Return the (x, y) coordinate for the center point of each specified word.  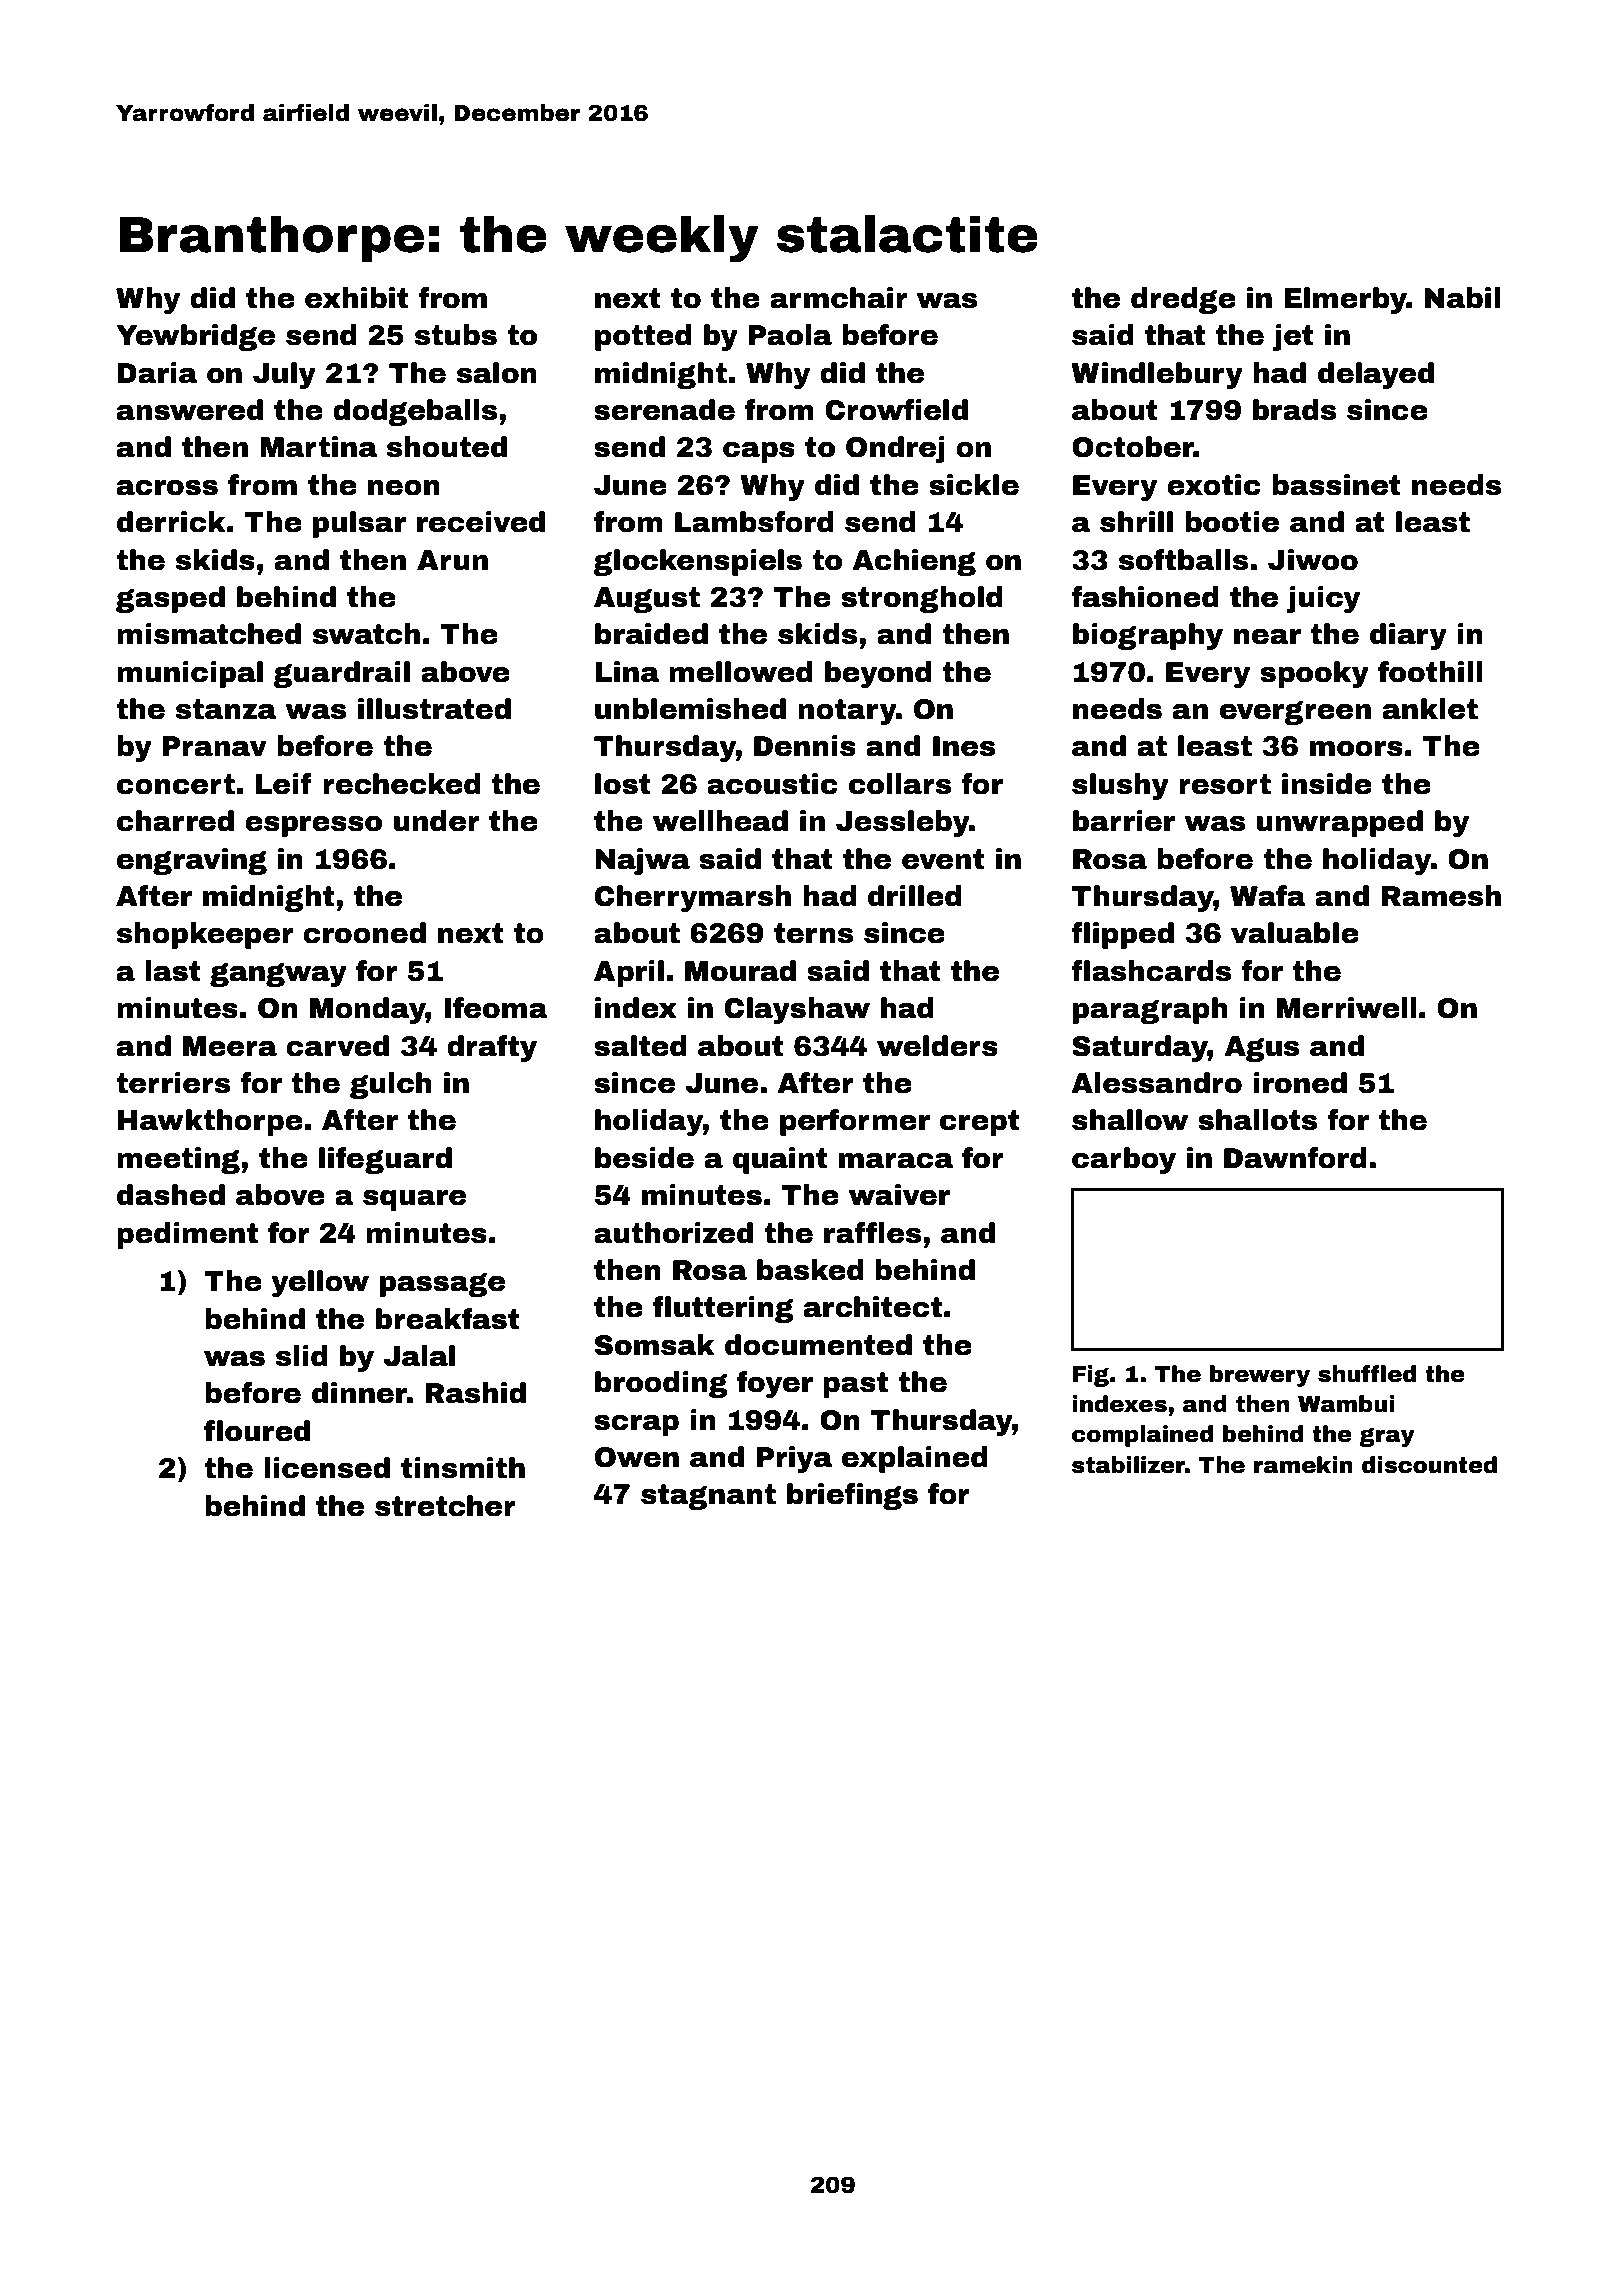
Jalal (419, 1356)
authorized (673, 1233)
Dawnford (1295, 1158)
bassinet (1336, 485)
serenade (664, 410)
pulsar (359, 524)
